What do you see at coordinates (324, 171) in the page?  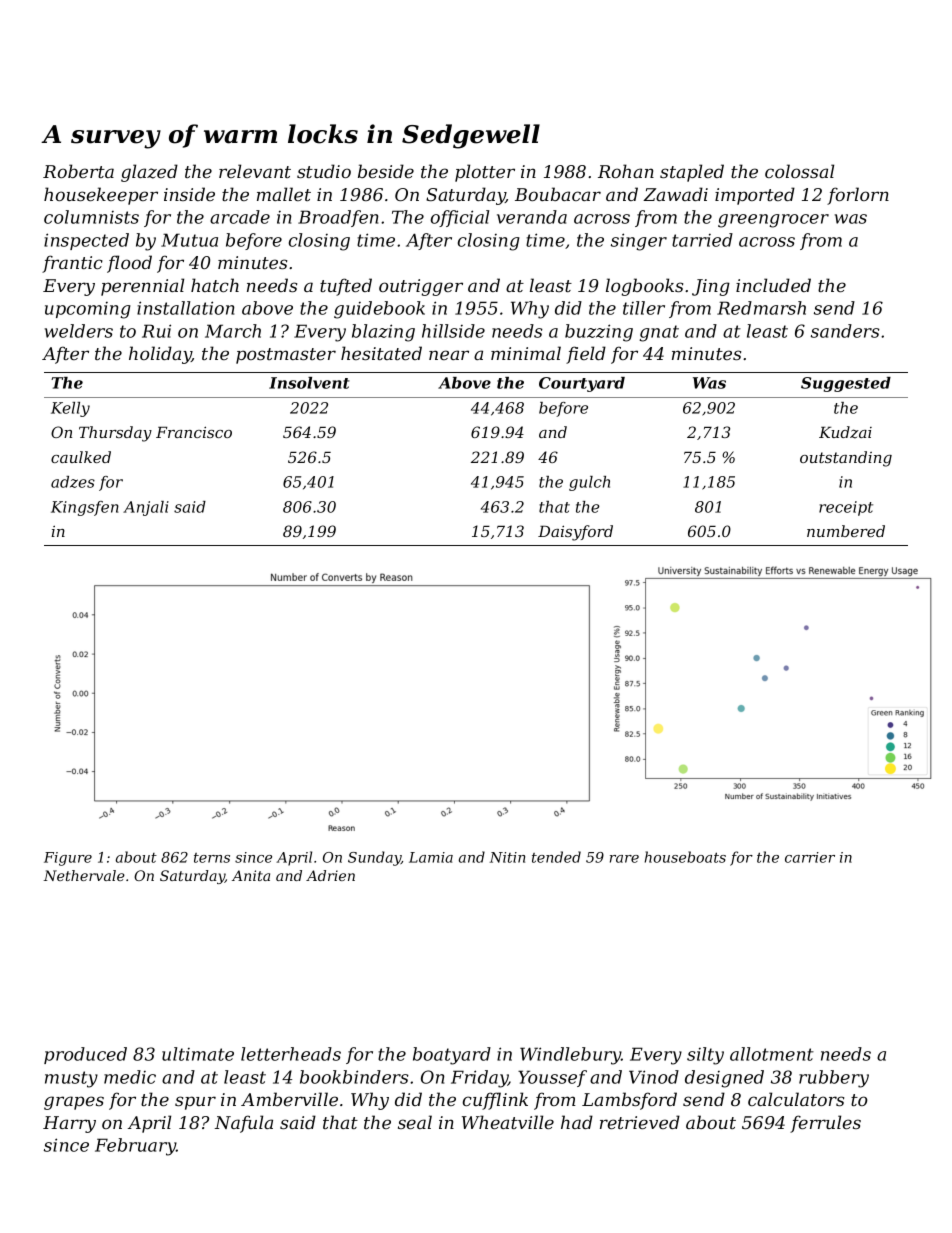 I see `studio` at bounding box center [324, 171].
